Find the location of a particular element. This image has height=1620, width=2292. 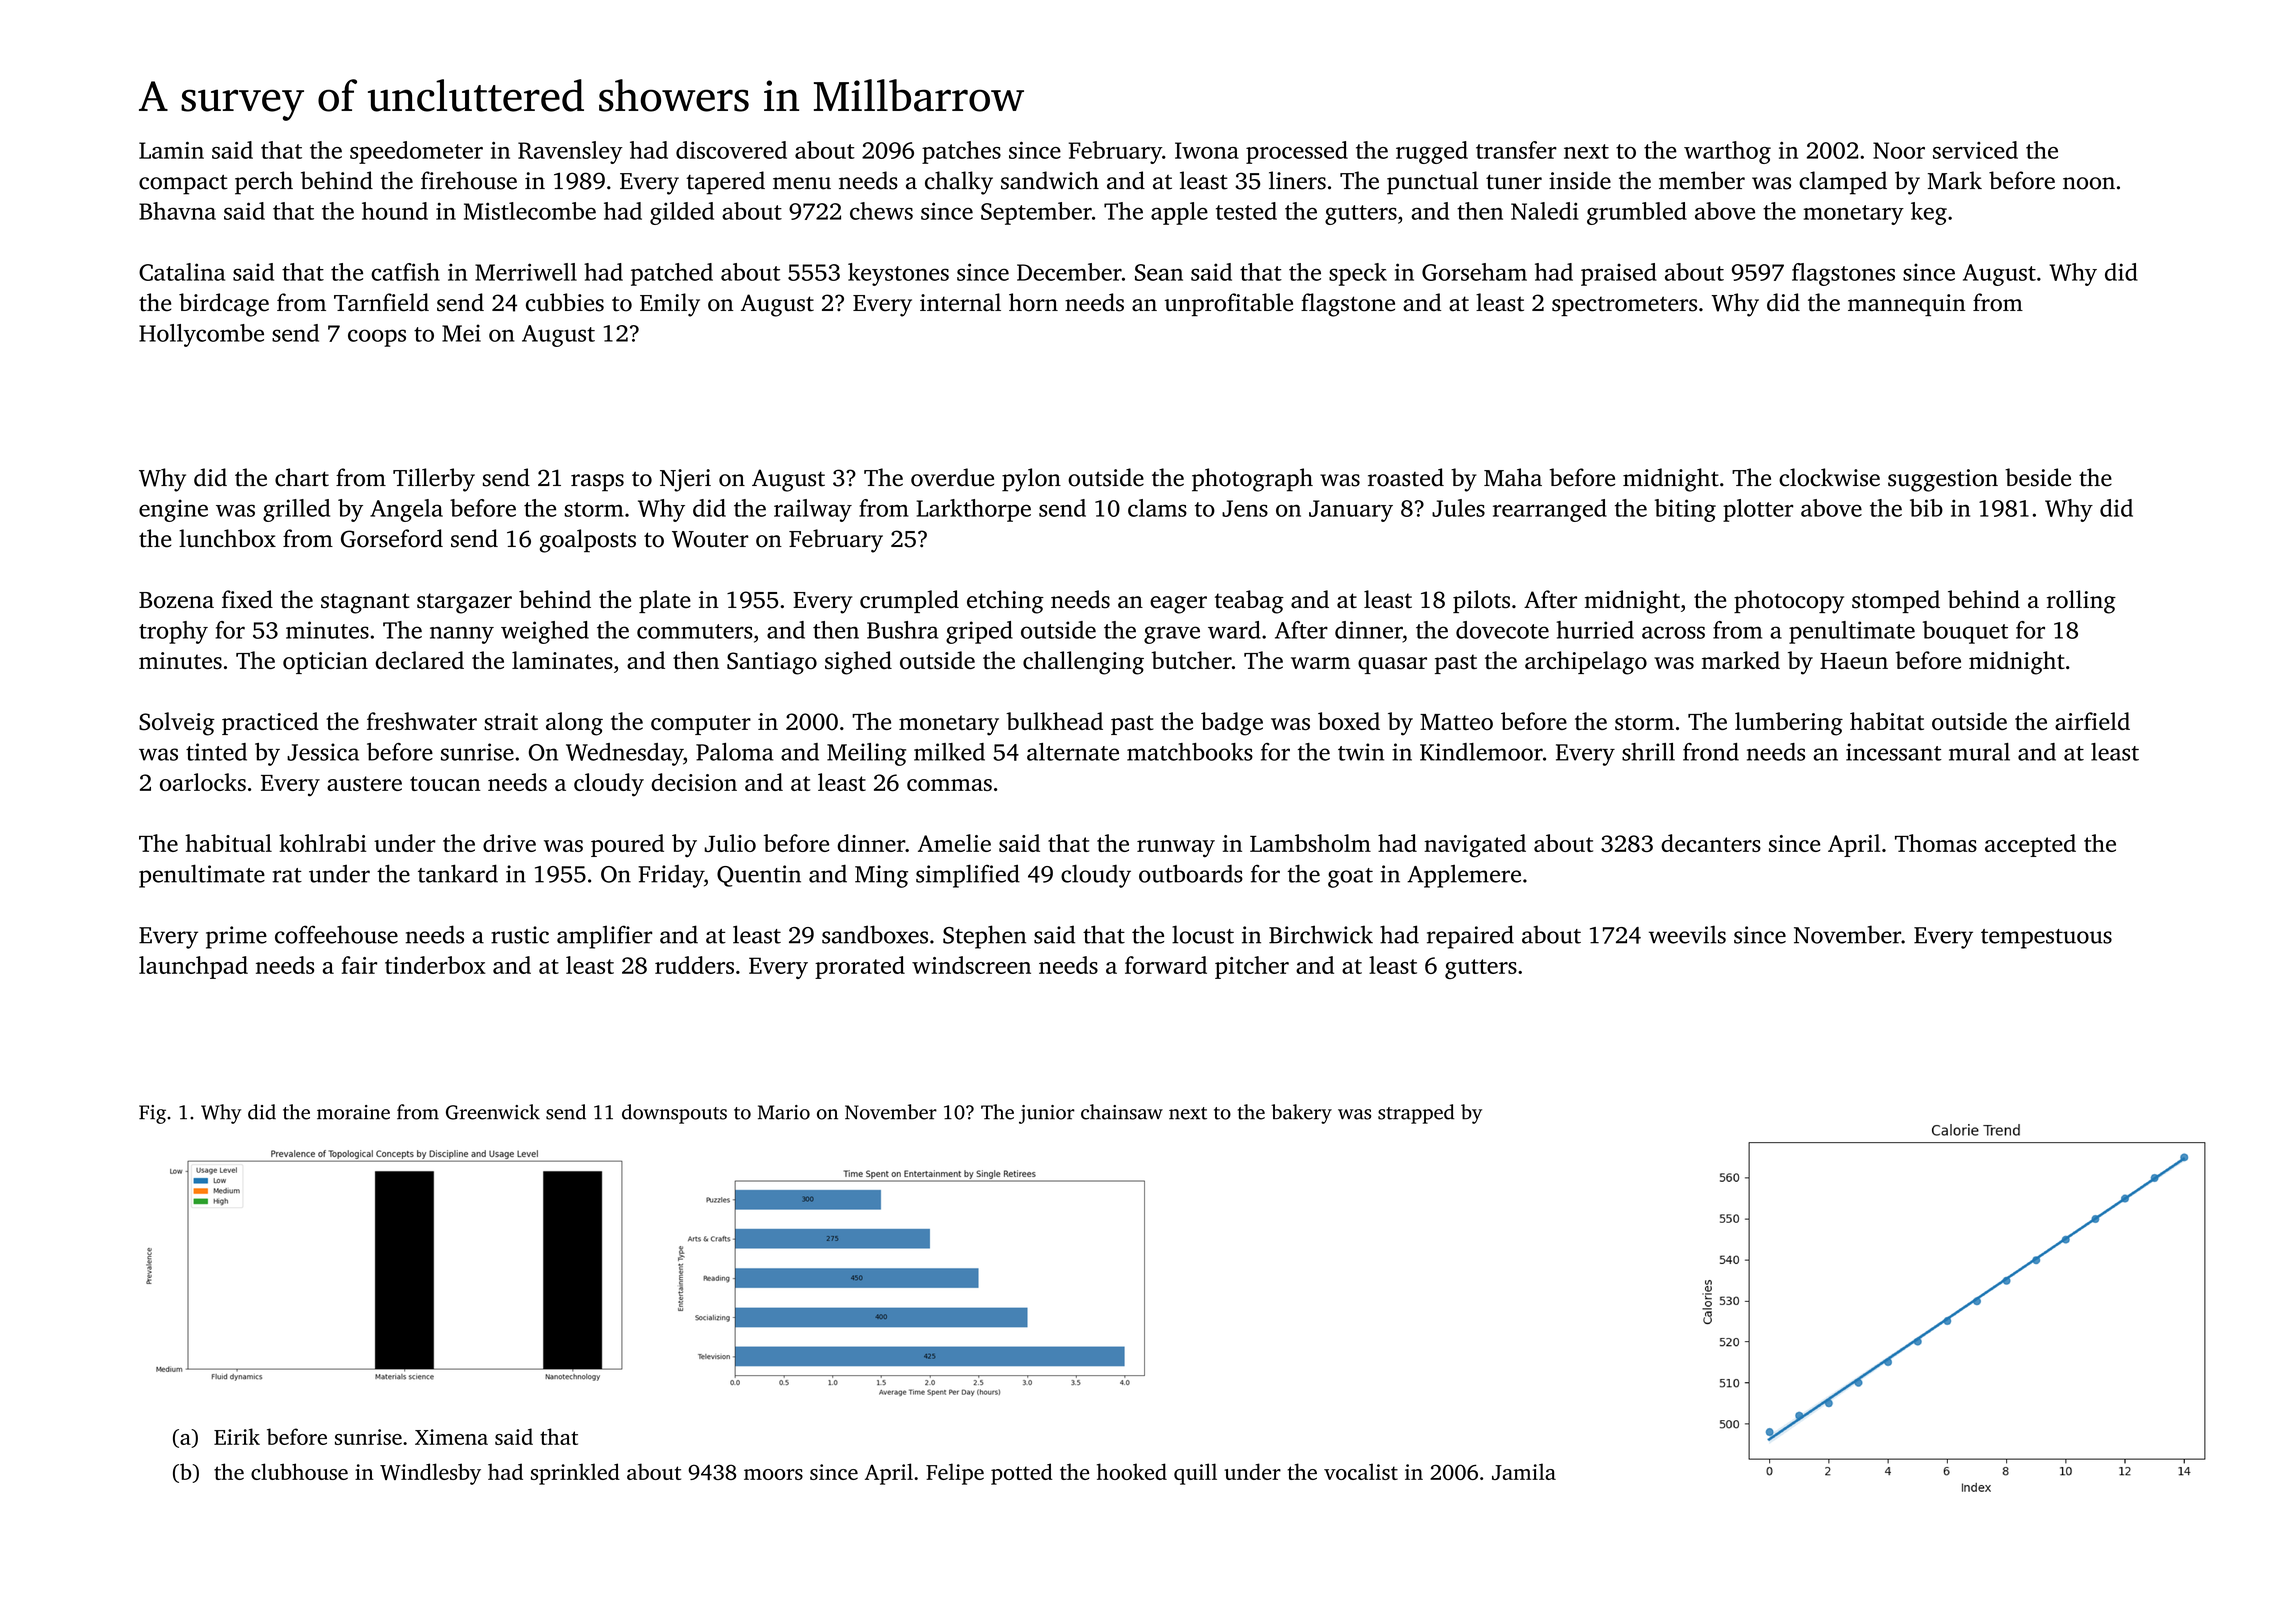

processed is located at coordinates (1297, 152).
